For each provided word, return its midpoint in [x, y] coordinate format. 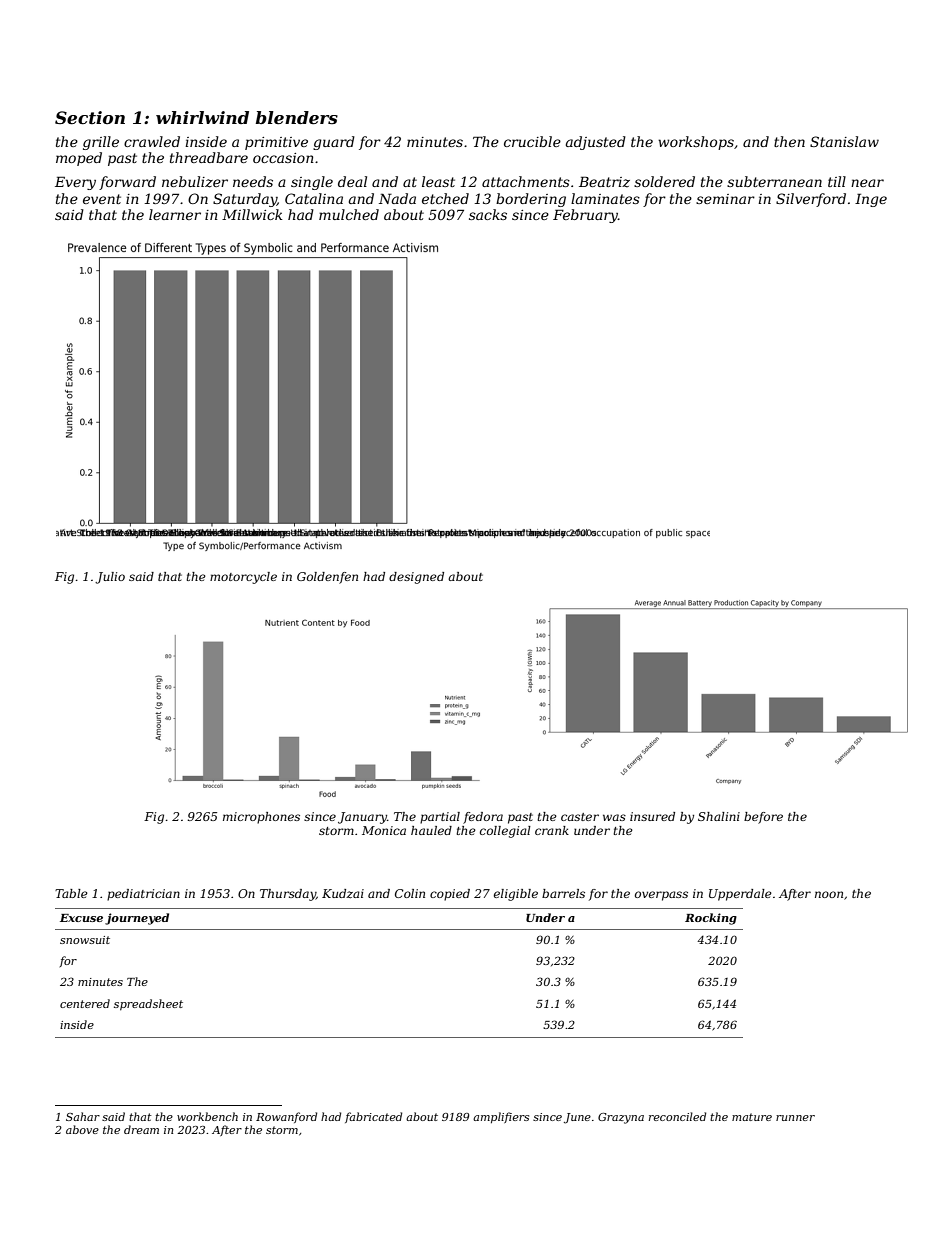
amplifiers [501, 1117]
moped [79, 159]
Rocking [711, 919]
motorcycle [243, 578]
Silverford [811, 200]
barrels [563, 893]
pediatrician [143, 895]
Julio [110, 578]
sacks [488, 214]
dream [141, 1129]
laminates [605, 198]
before [763, 818]
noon [829, 894]
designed [416, 578]
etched [445, 198]
